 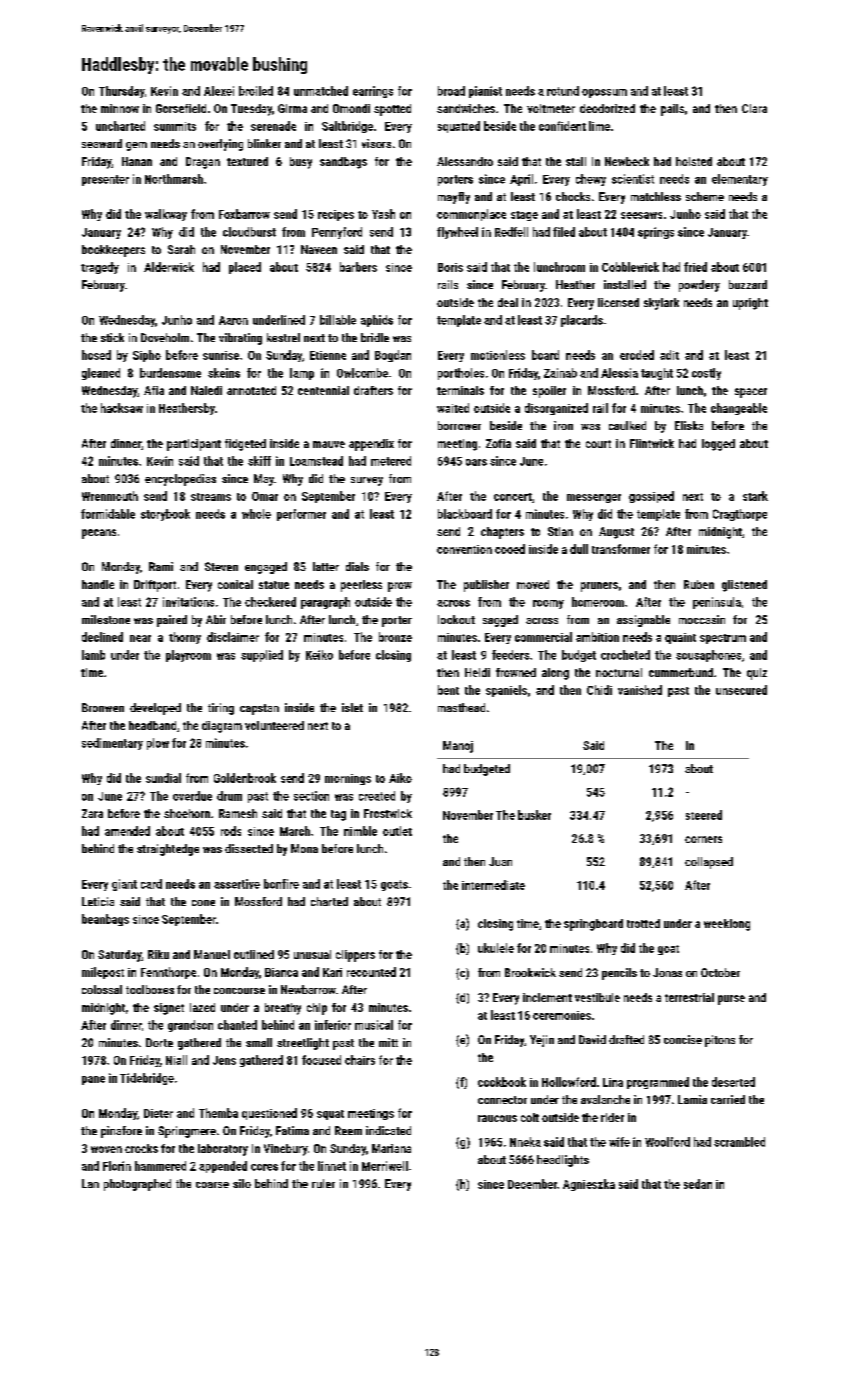 I want to click on hosed, so click(x=96, y=355).
